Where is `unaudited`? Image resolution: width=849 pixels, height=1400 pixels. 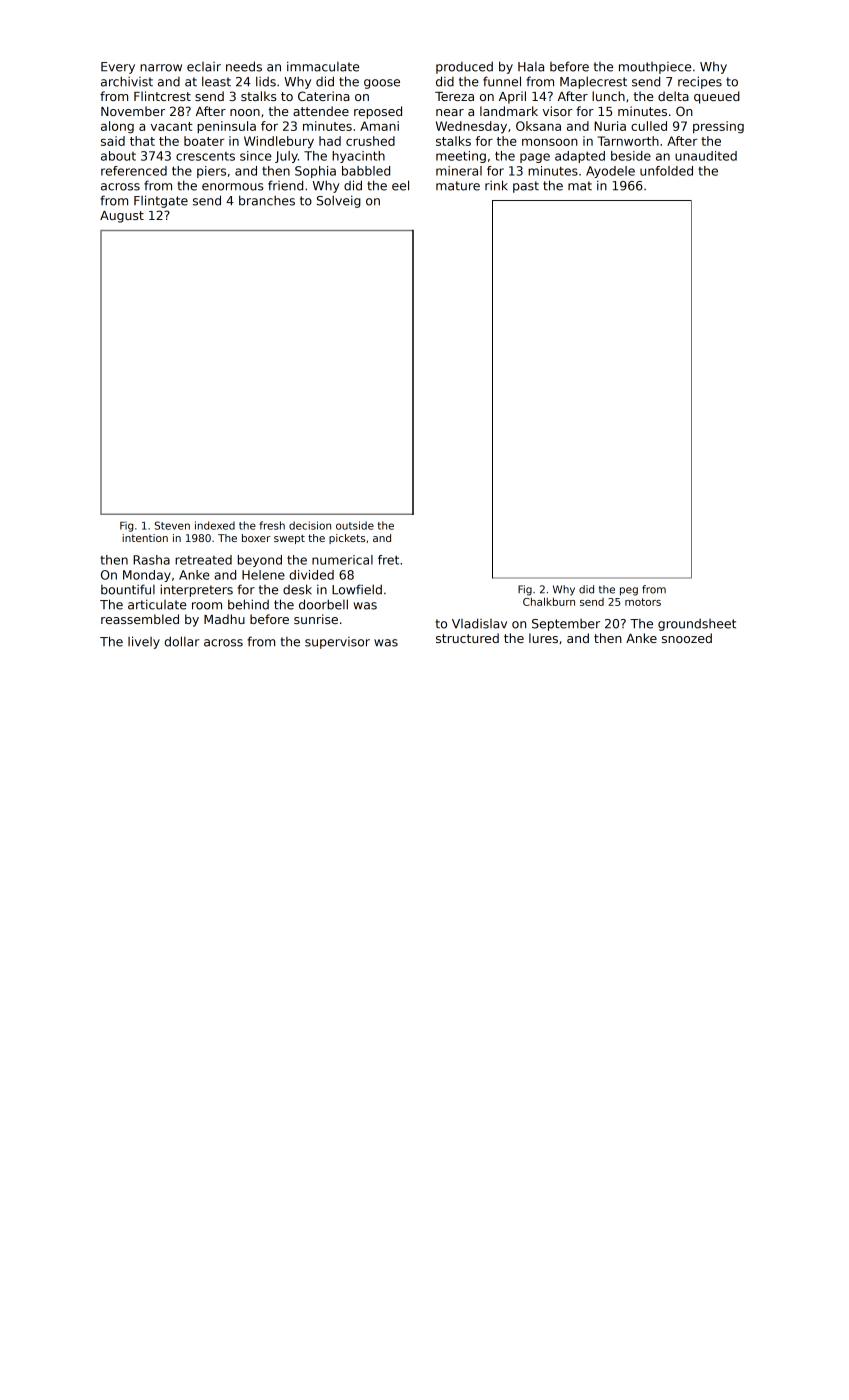
unaudited is located at coordinates (706, 156).
